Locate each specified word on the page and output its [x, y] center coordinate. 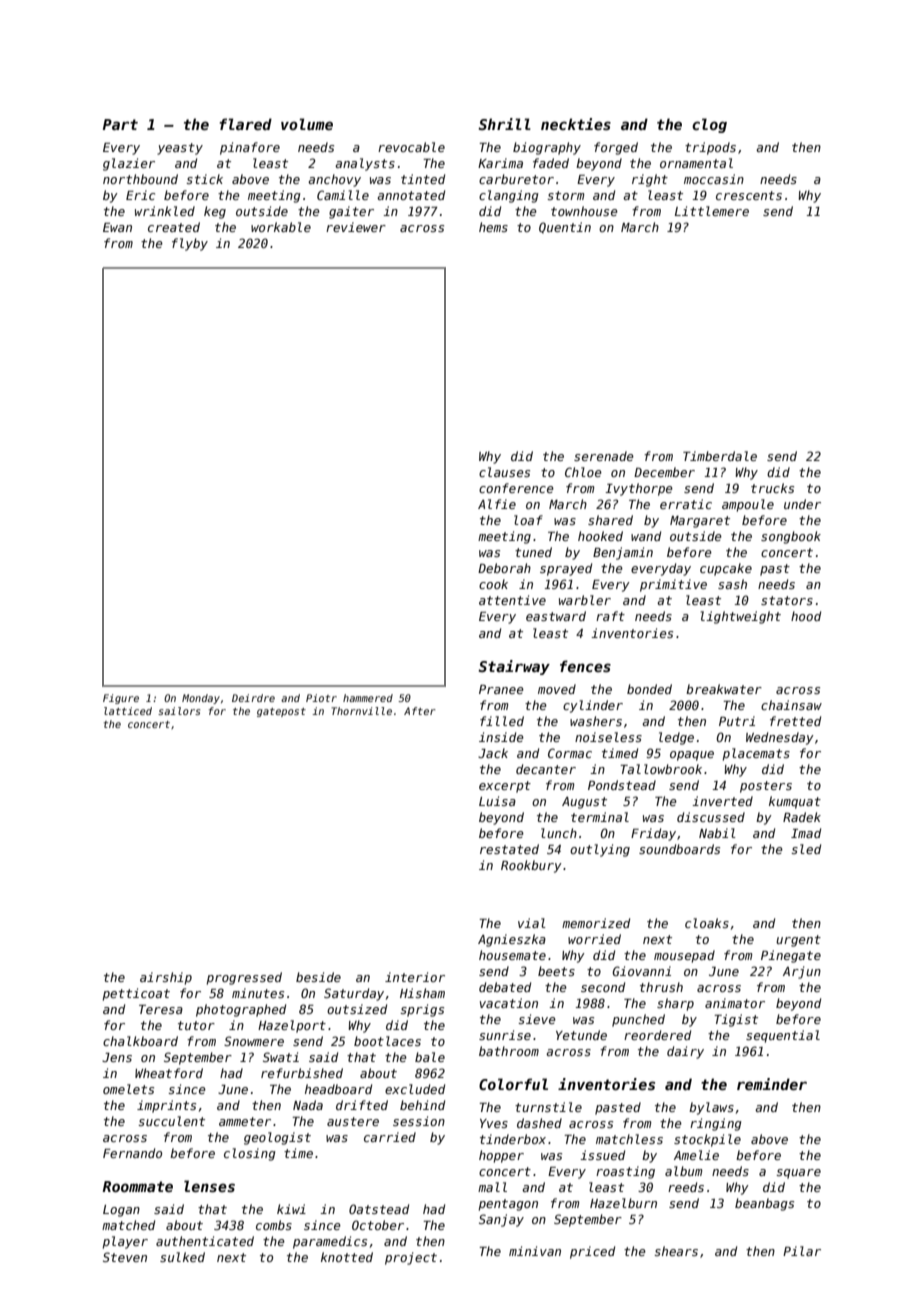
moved [557, 689]
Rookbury [531, 866]
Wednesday [780, 738]
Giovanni [641, 971]
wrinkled [165, 211]
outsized [357, 1009]
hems [493, 227]
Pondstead [622, 785]
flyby [190, 244]
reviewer [356, 227]
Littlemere [712, 211]
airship [166, 978]
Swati [281, 1057]
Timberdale [720, 456]
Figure [121, 699]
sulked [182, 1257]
